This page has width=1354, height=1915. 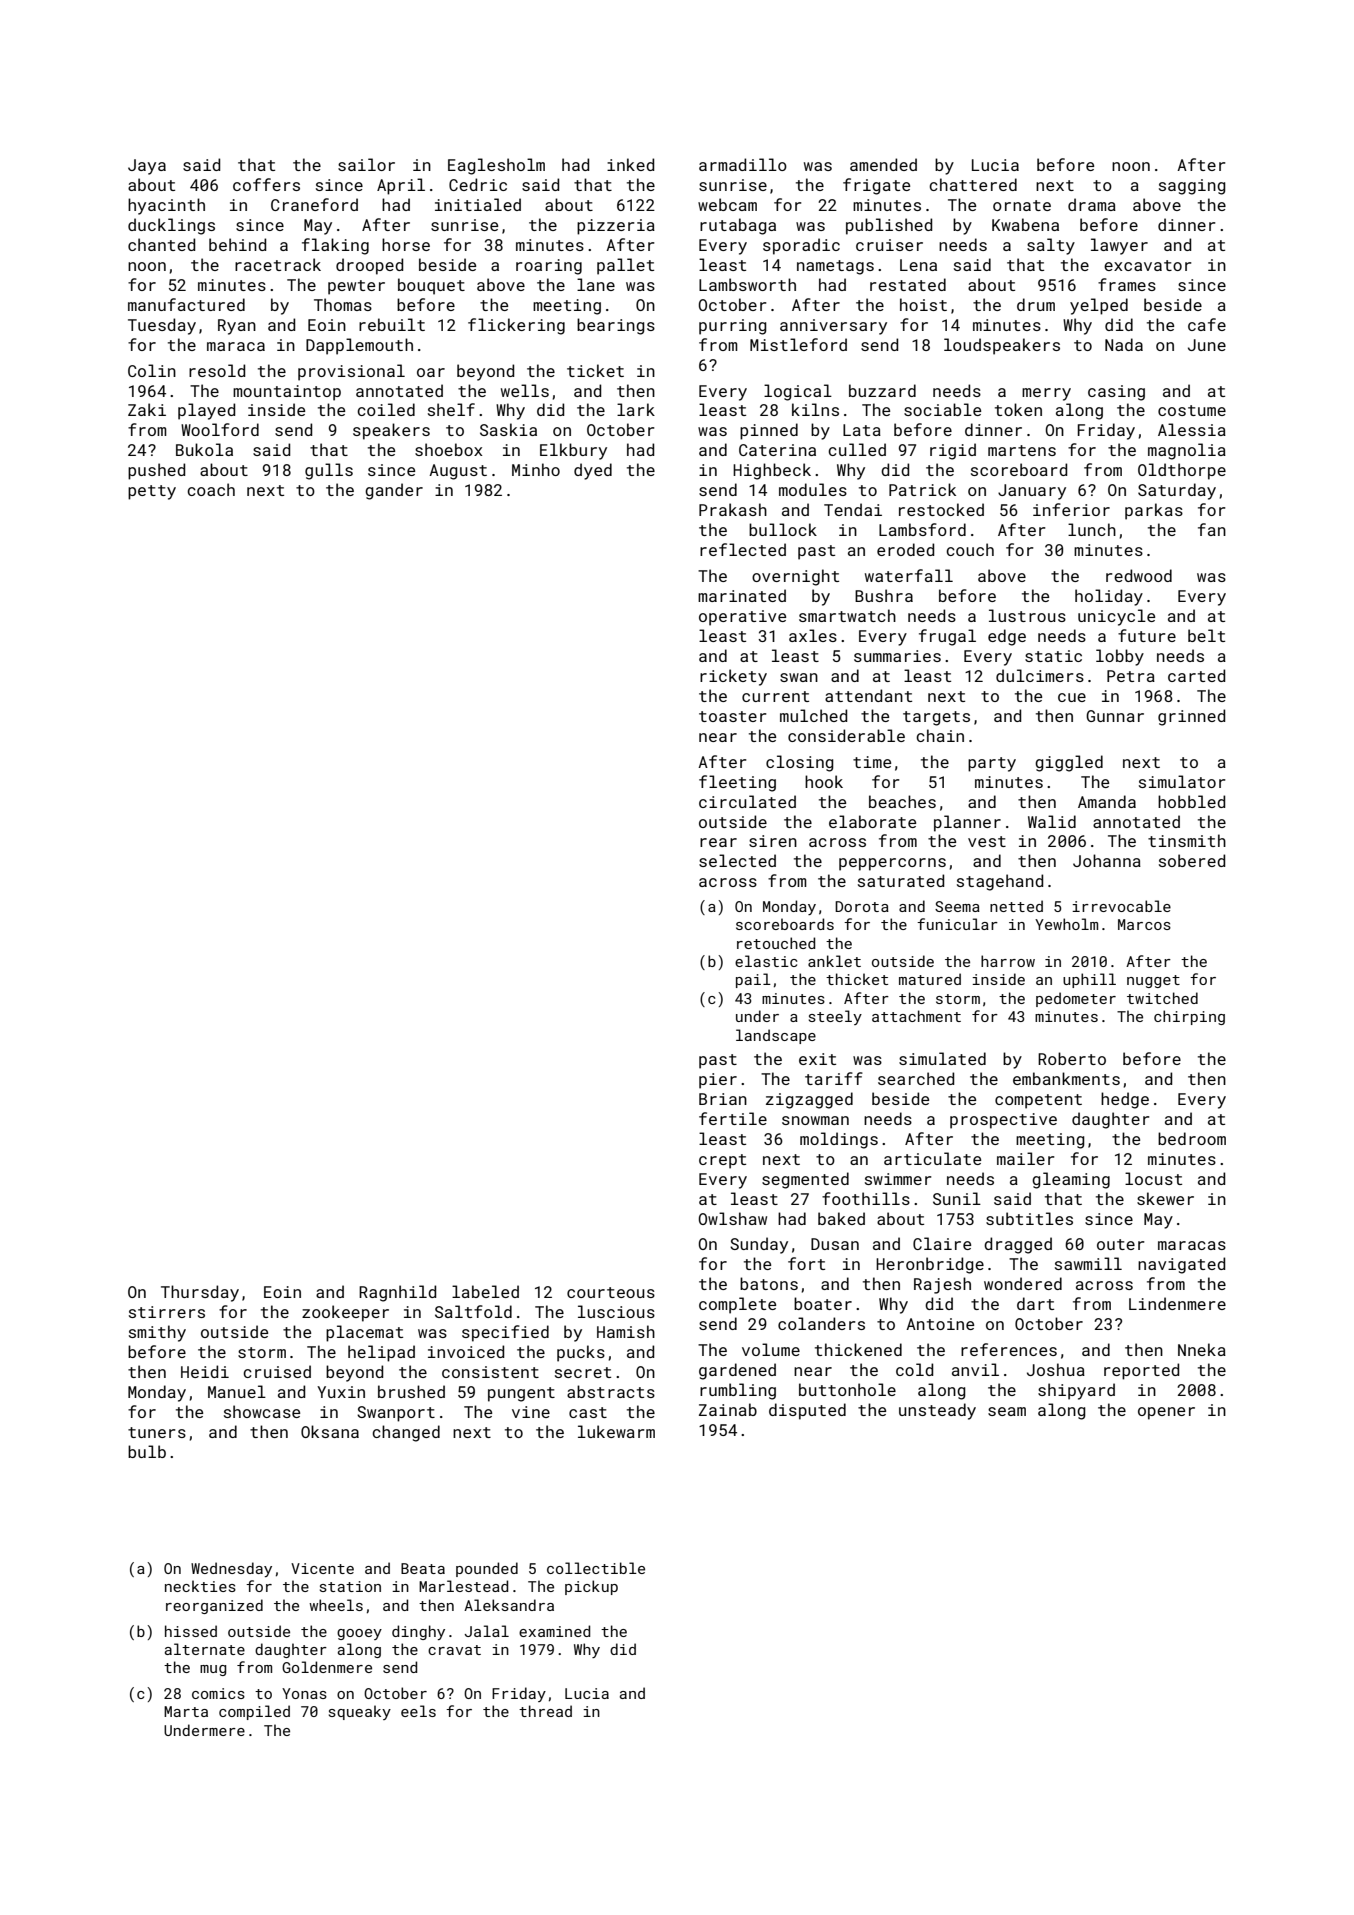 What do you see at coordinates (322, 1568) in the page?
I see `Vicente` at bounding box center [322, 1568].
